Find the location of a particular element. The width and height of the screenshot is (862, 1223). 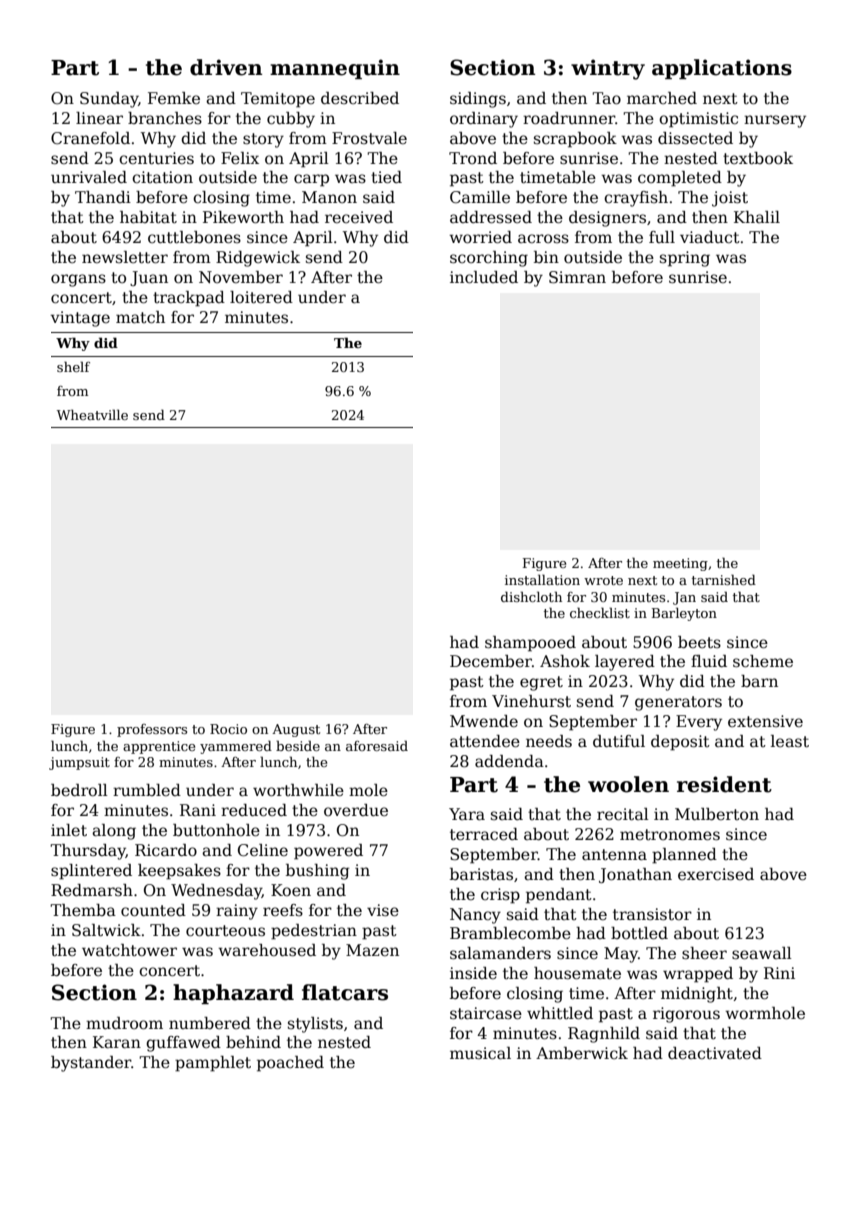

meeting is located at coordinates (680, 564).
